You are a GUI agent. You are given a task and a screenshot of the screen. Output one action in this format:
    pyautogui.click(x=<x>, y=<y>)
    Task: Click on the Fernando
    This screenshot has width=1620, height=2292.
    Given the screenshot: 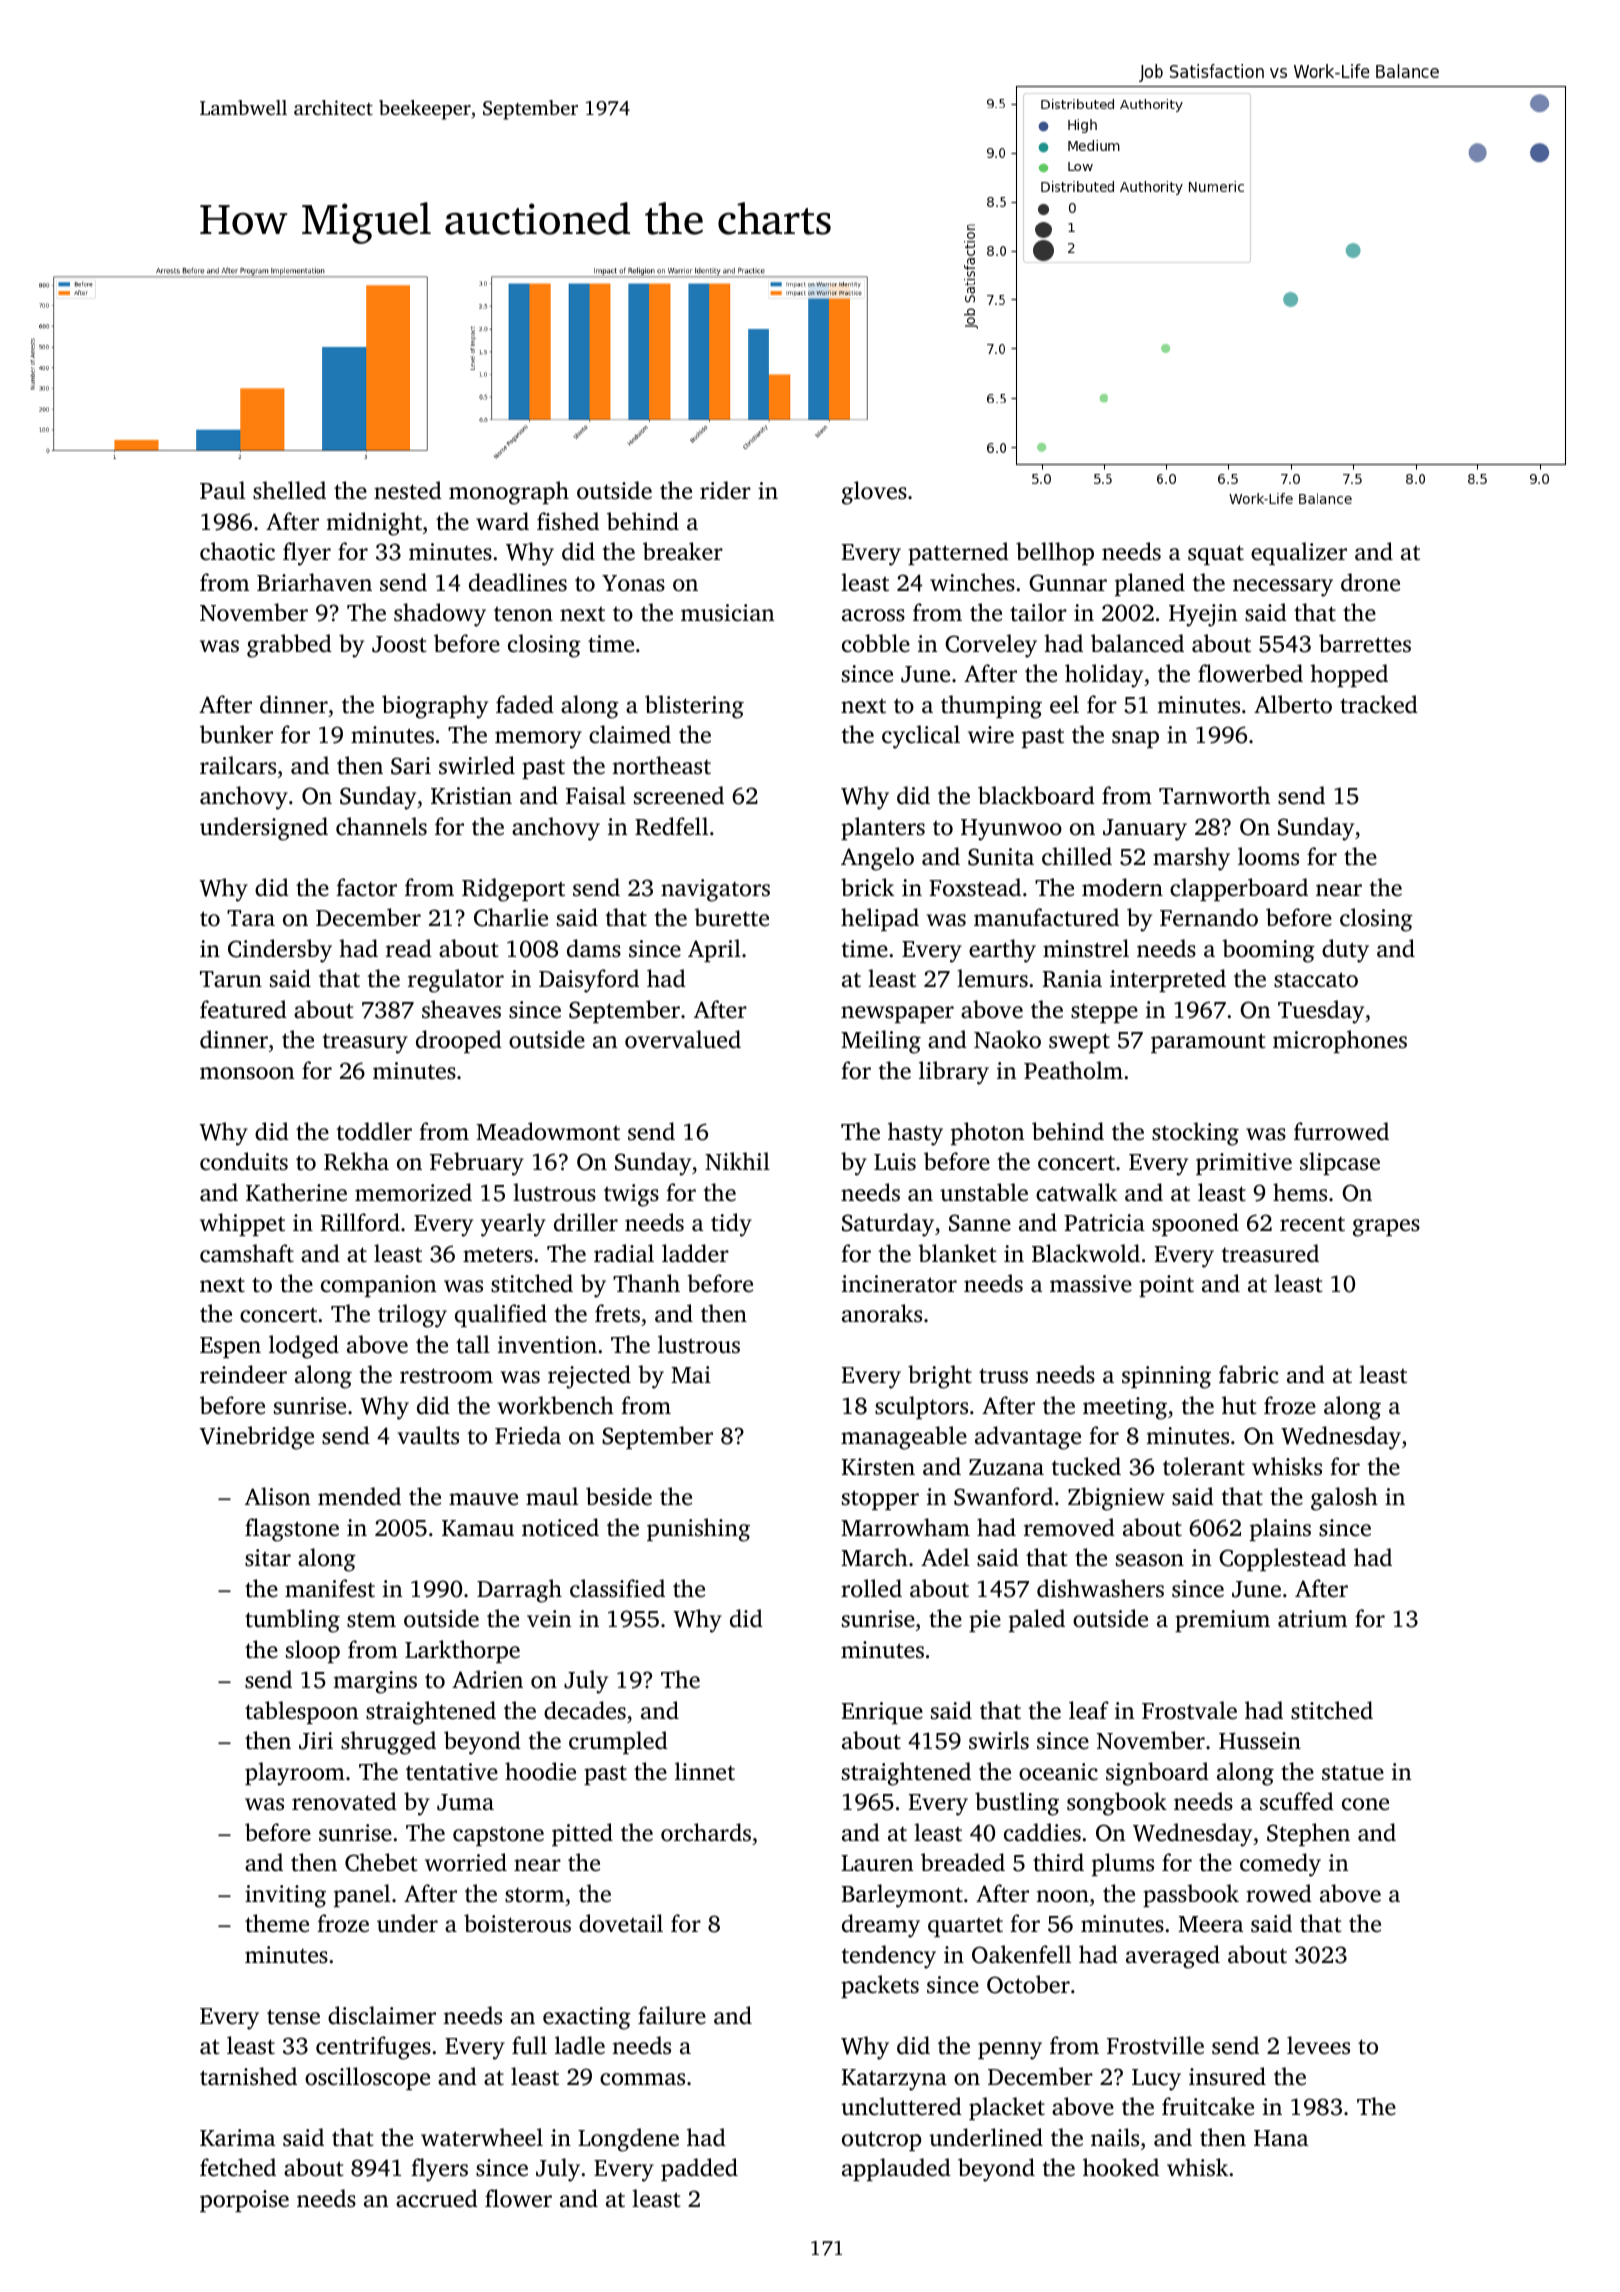 What is the action you would take?
    pyautogui.click(x=1209, y=917)
